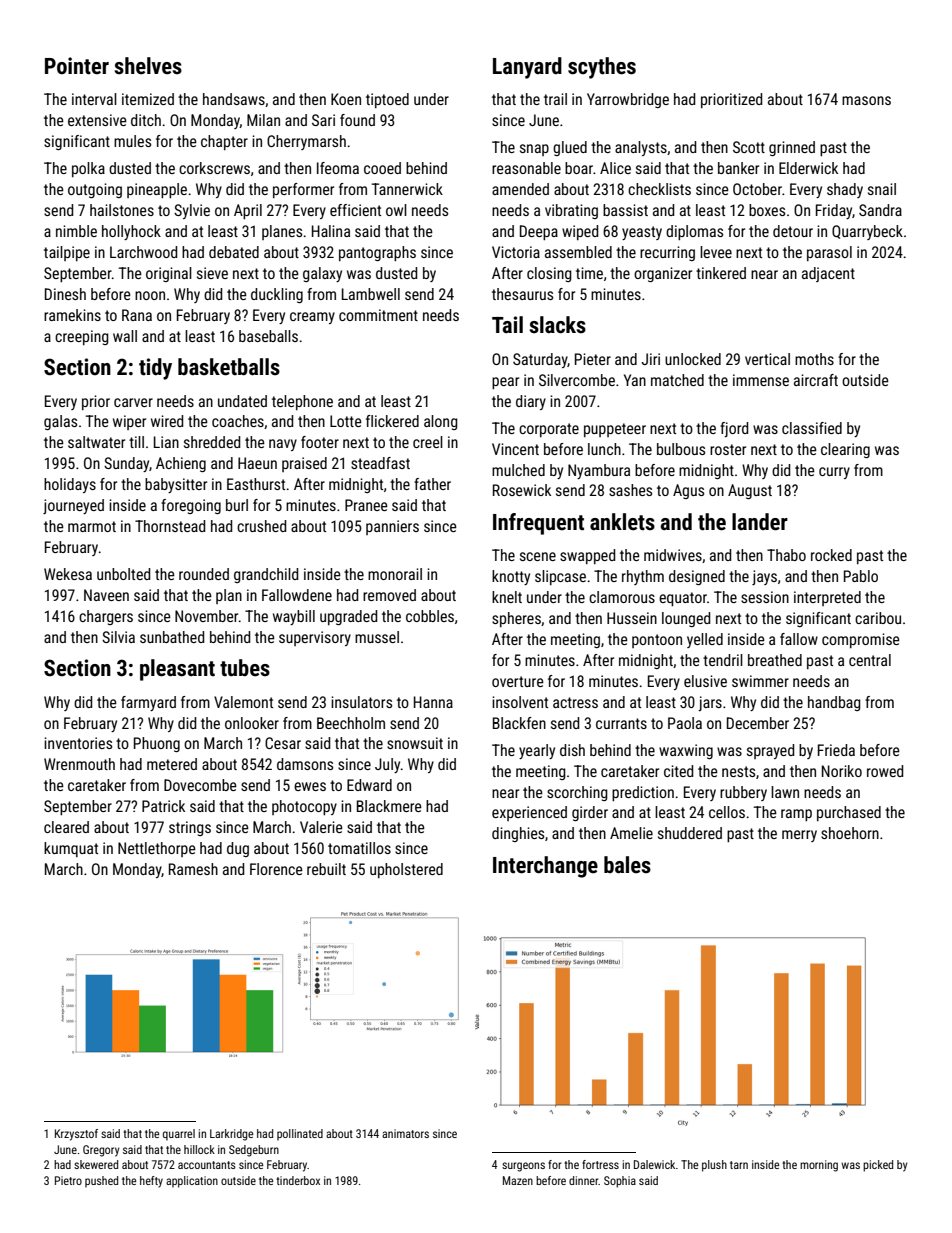 The image size is (952, 1233). Describe the element at coordinates (106, 617) in the document. I see `chargers` at that location.
